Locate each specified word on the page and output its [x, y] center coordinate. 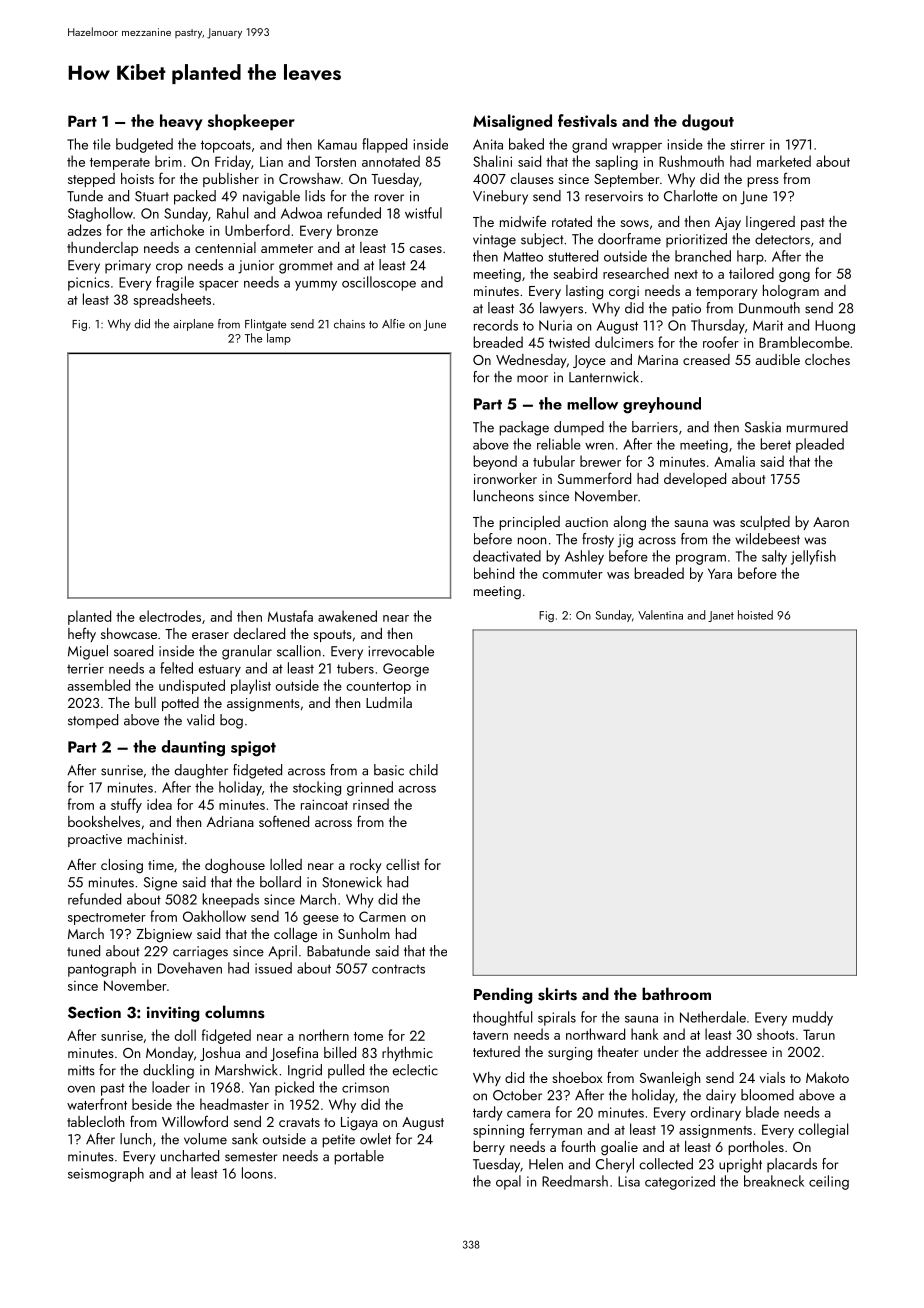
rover [389, 198]
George [406, 670]
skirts [557, 994]
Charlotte [691, 196]
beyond [495, 462]
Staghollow [100, 214]
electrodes [170, 616]
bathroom [676, 993]
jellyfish [813, 557]
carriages [200, 953]
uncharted [190, 1156]
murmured [817, 427]
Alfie [393, 324]
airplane [193, 325]
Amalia [734, 461]
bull [145, 702]
